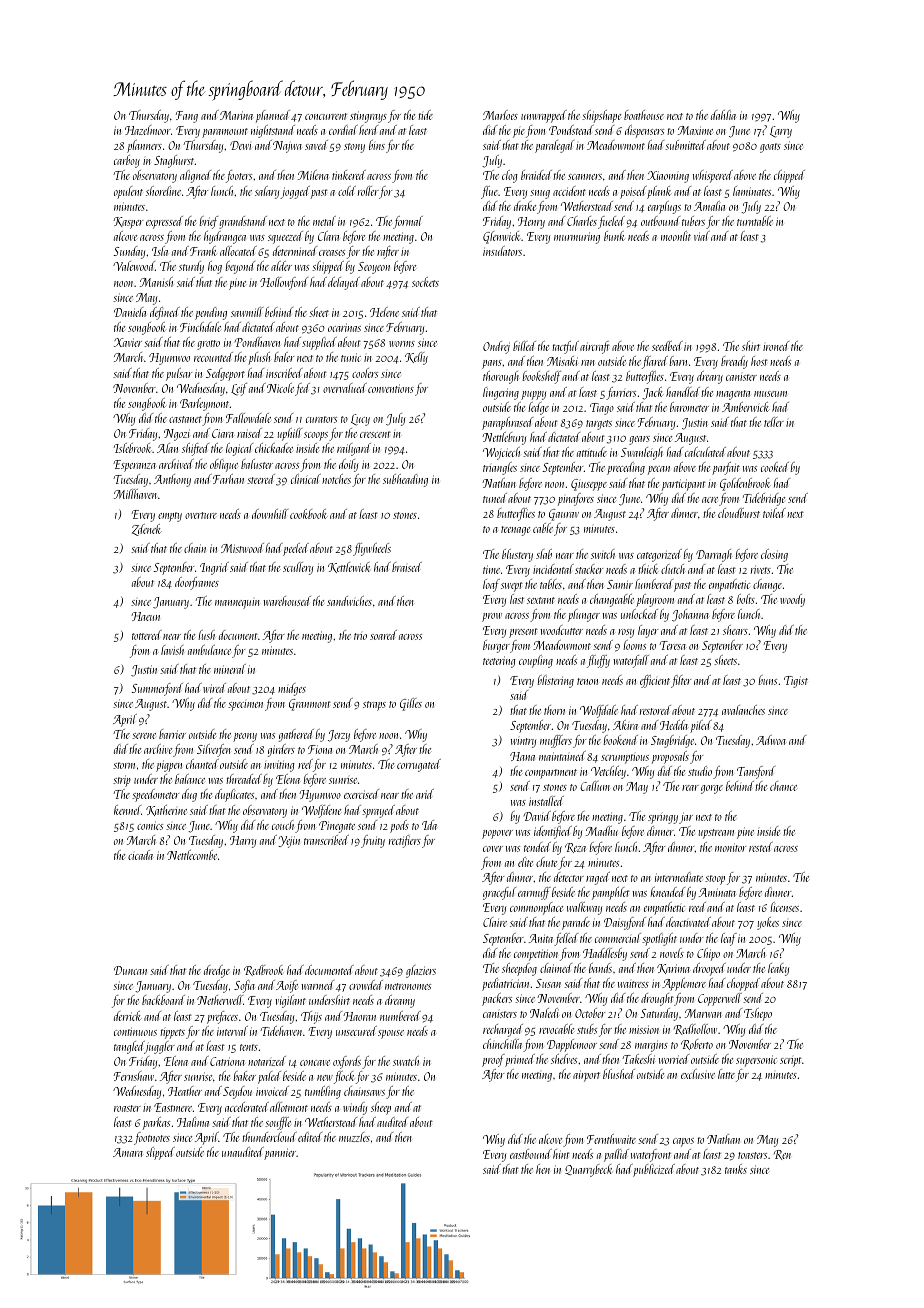 This screenshot has width=924, height=1308. Describe the element at coordinates (493, 1060) in the screenshot. I see `proof` at that location.
